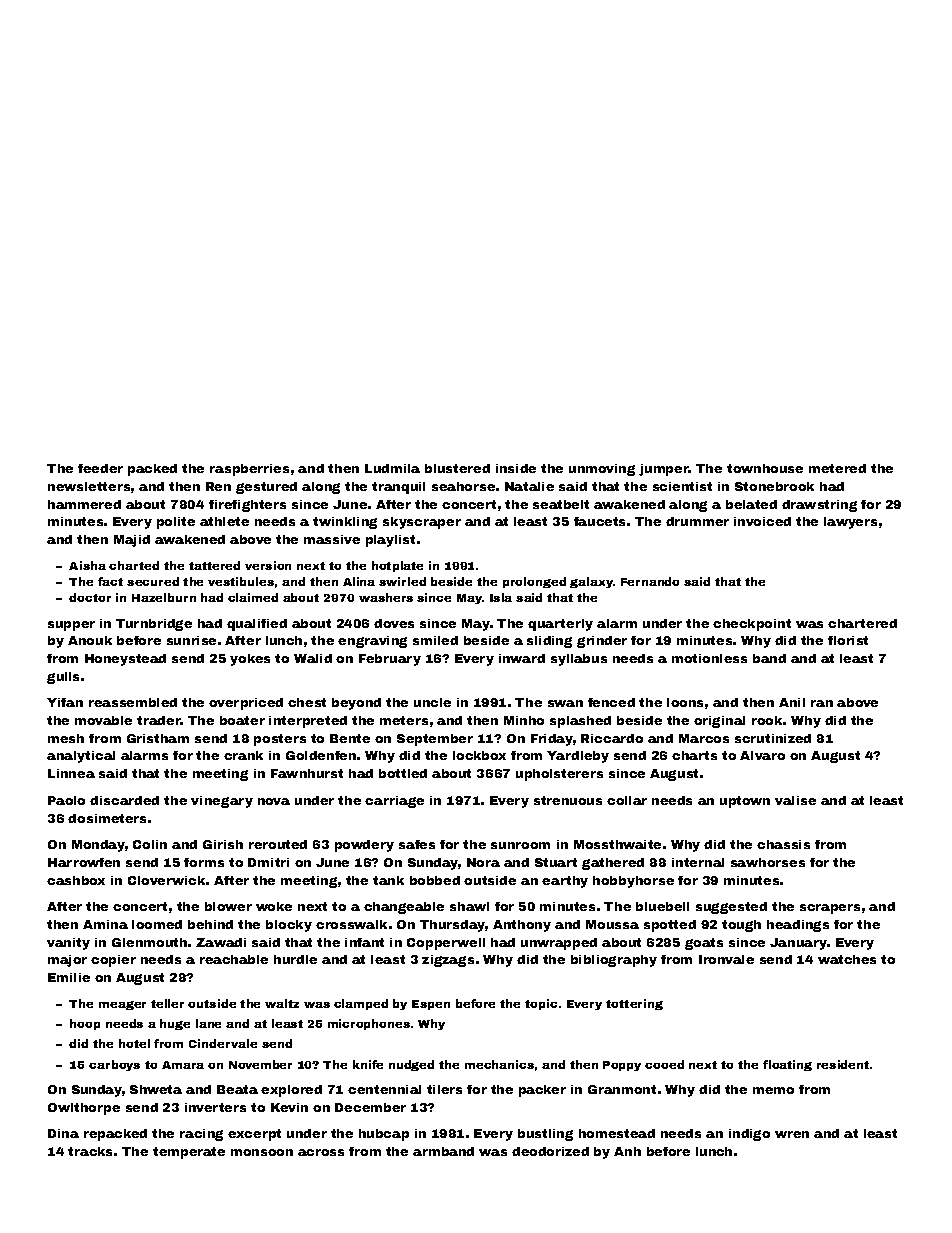  I want to click on analytical, so click(81, 757).
